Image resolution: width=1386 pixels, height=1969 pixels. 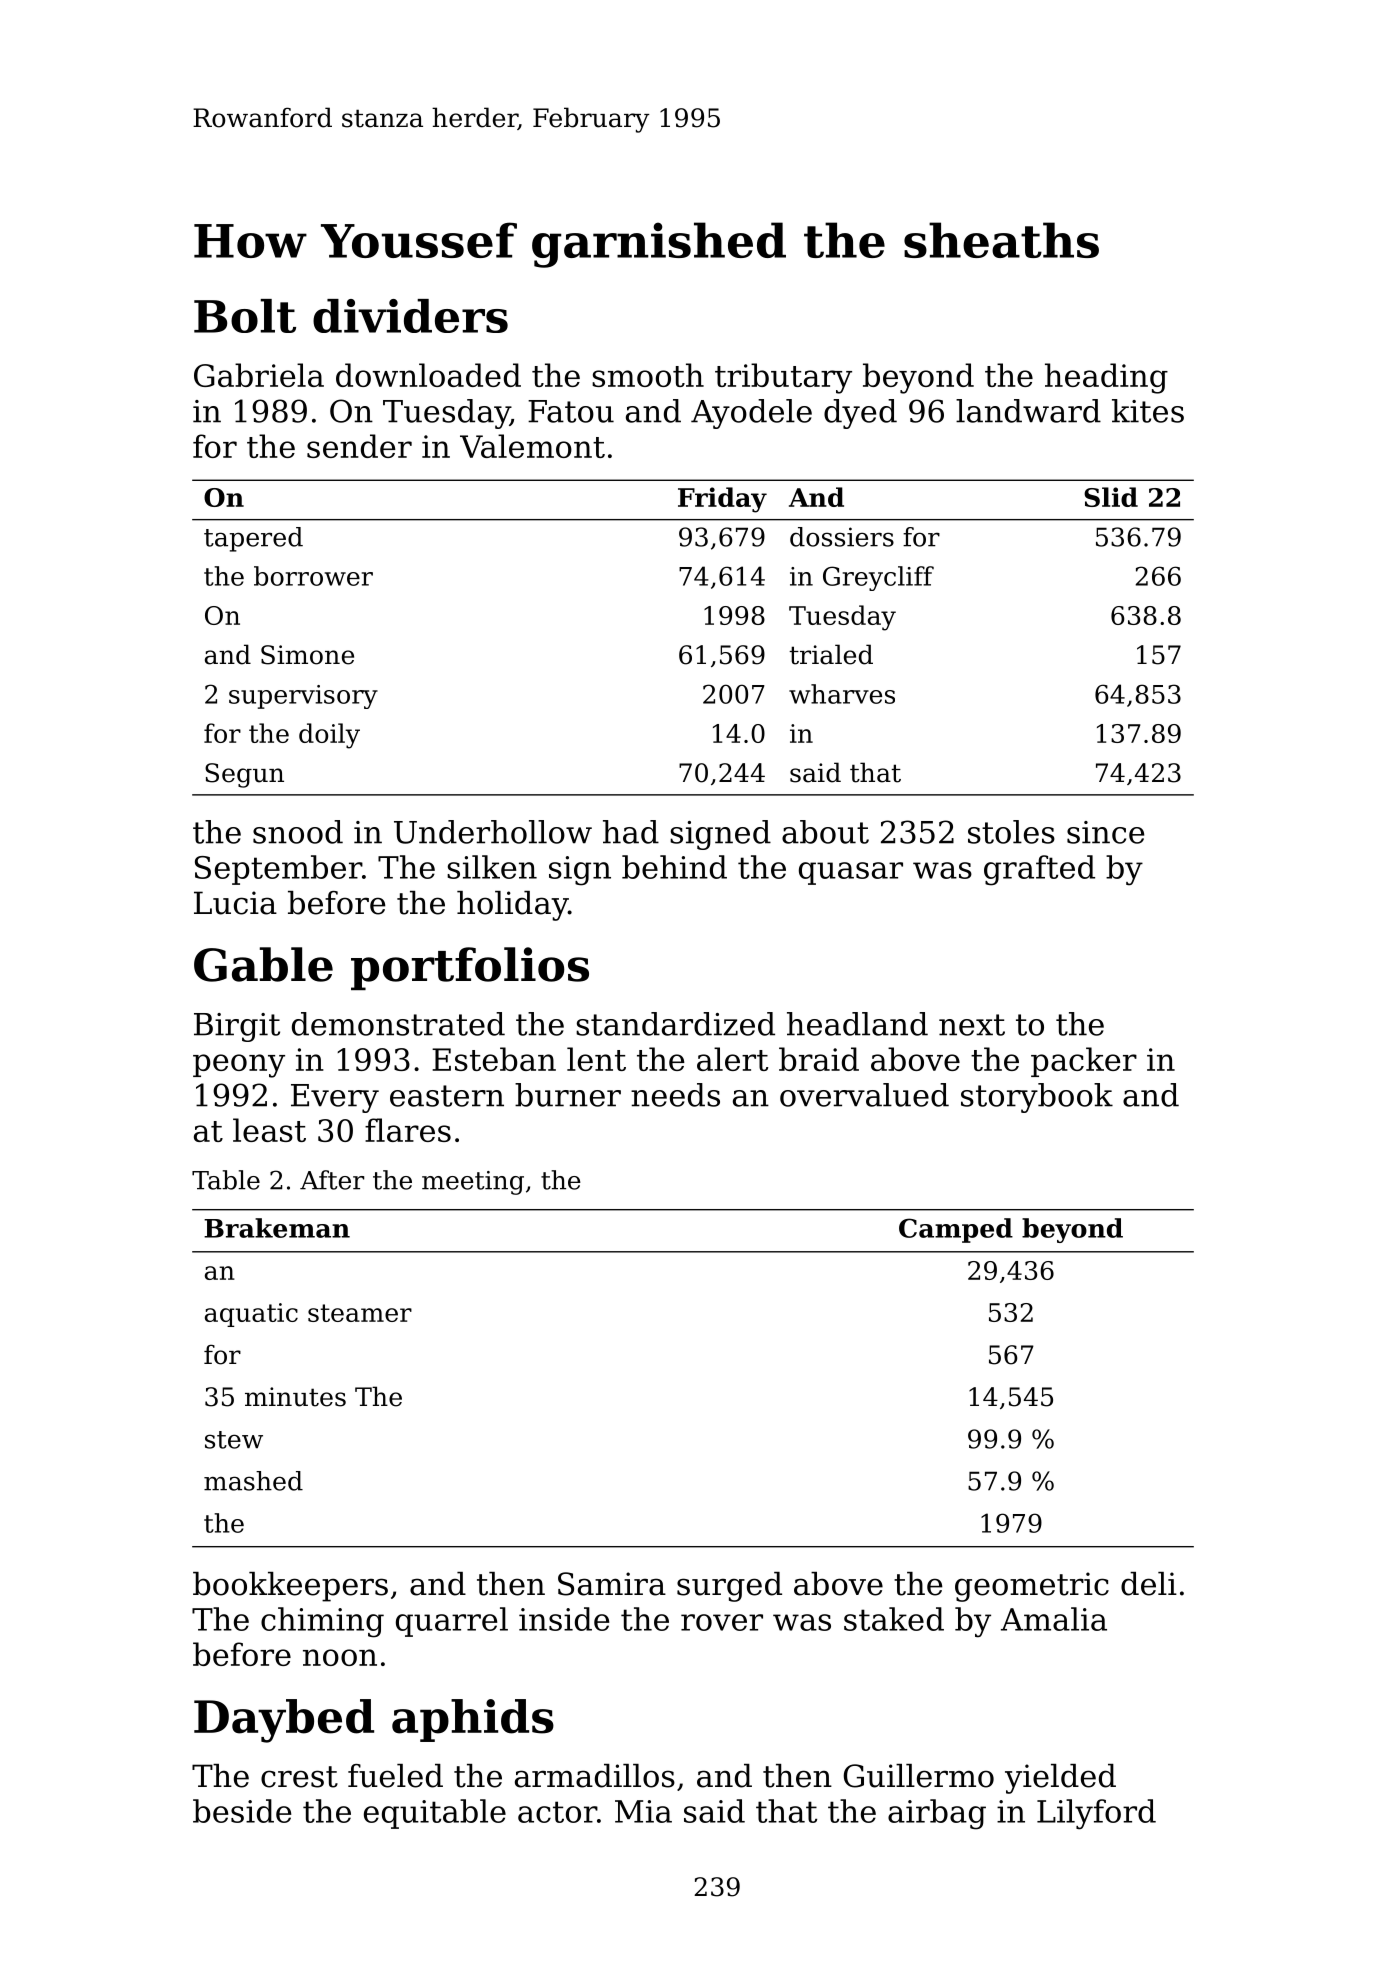 I want to click on Camped, so click(x=956, y=1230).
